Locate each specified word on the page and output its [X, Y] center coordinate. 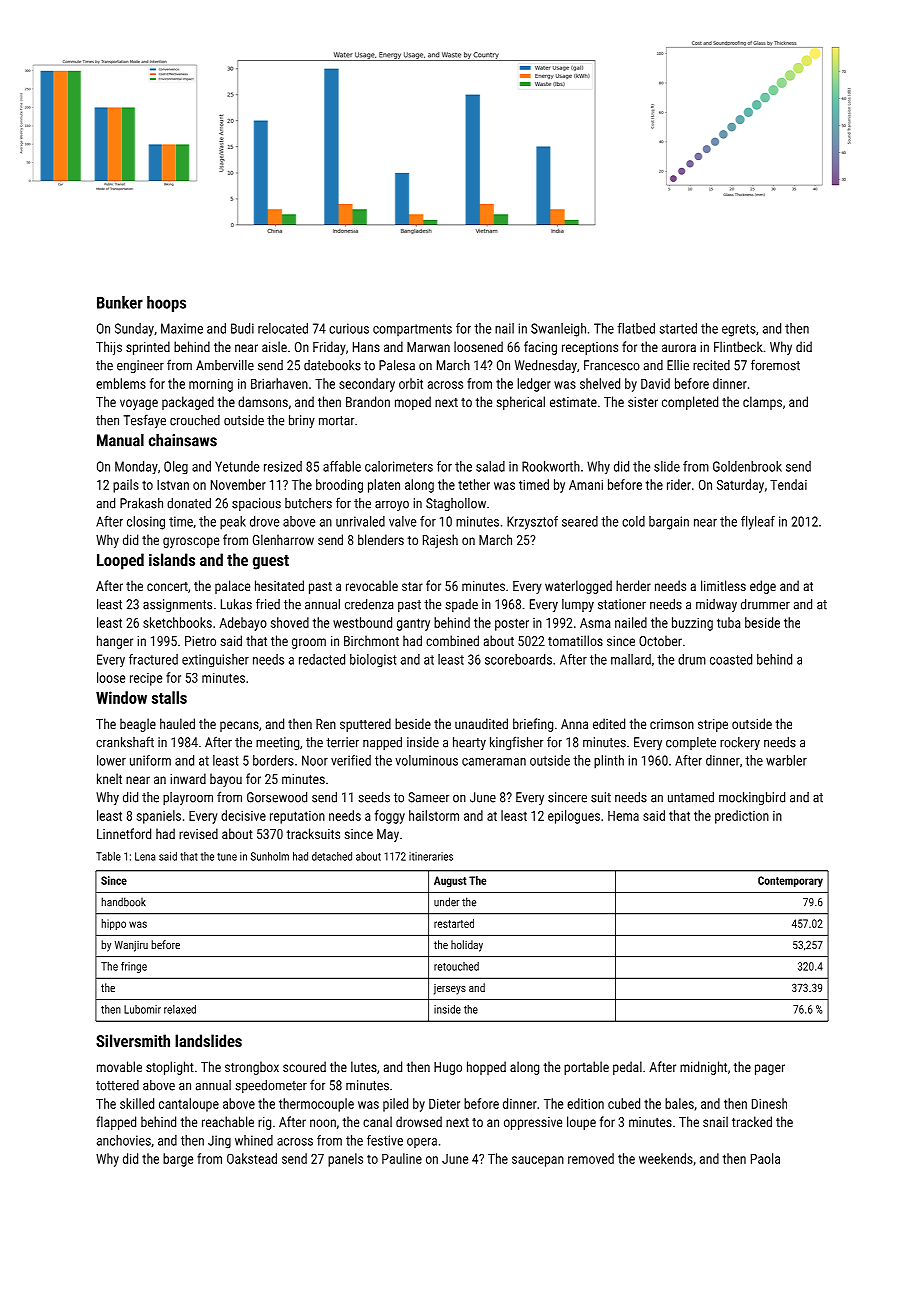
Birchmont [371, 640]
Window [121, 697]
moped [413, 403]
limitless [723, 585]
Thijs [109, 348]
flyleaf [758, 523]
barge [178, 1160]
